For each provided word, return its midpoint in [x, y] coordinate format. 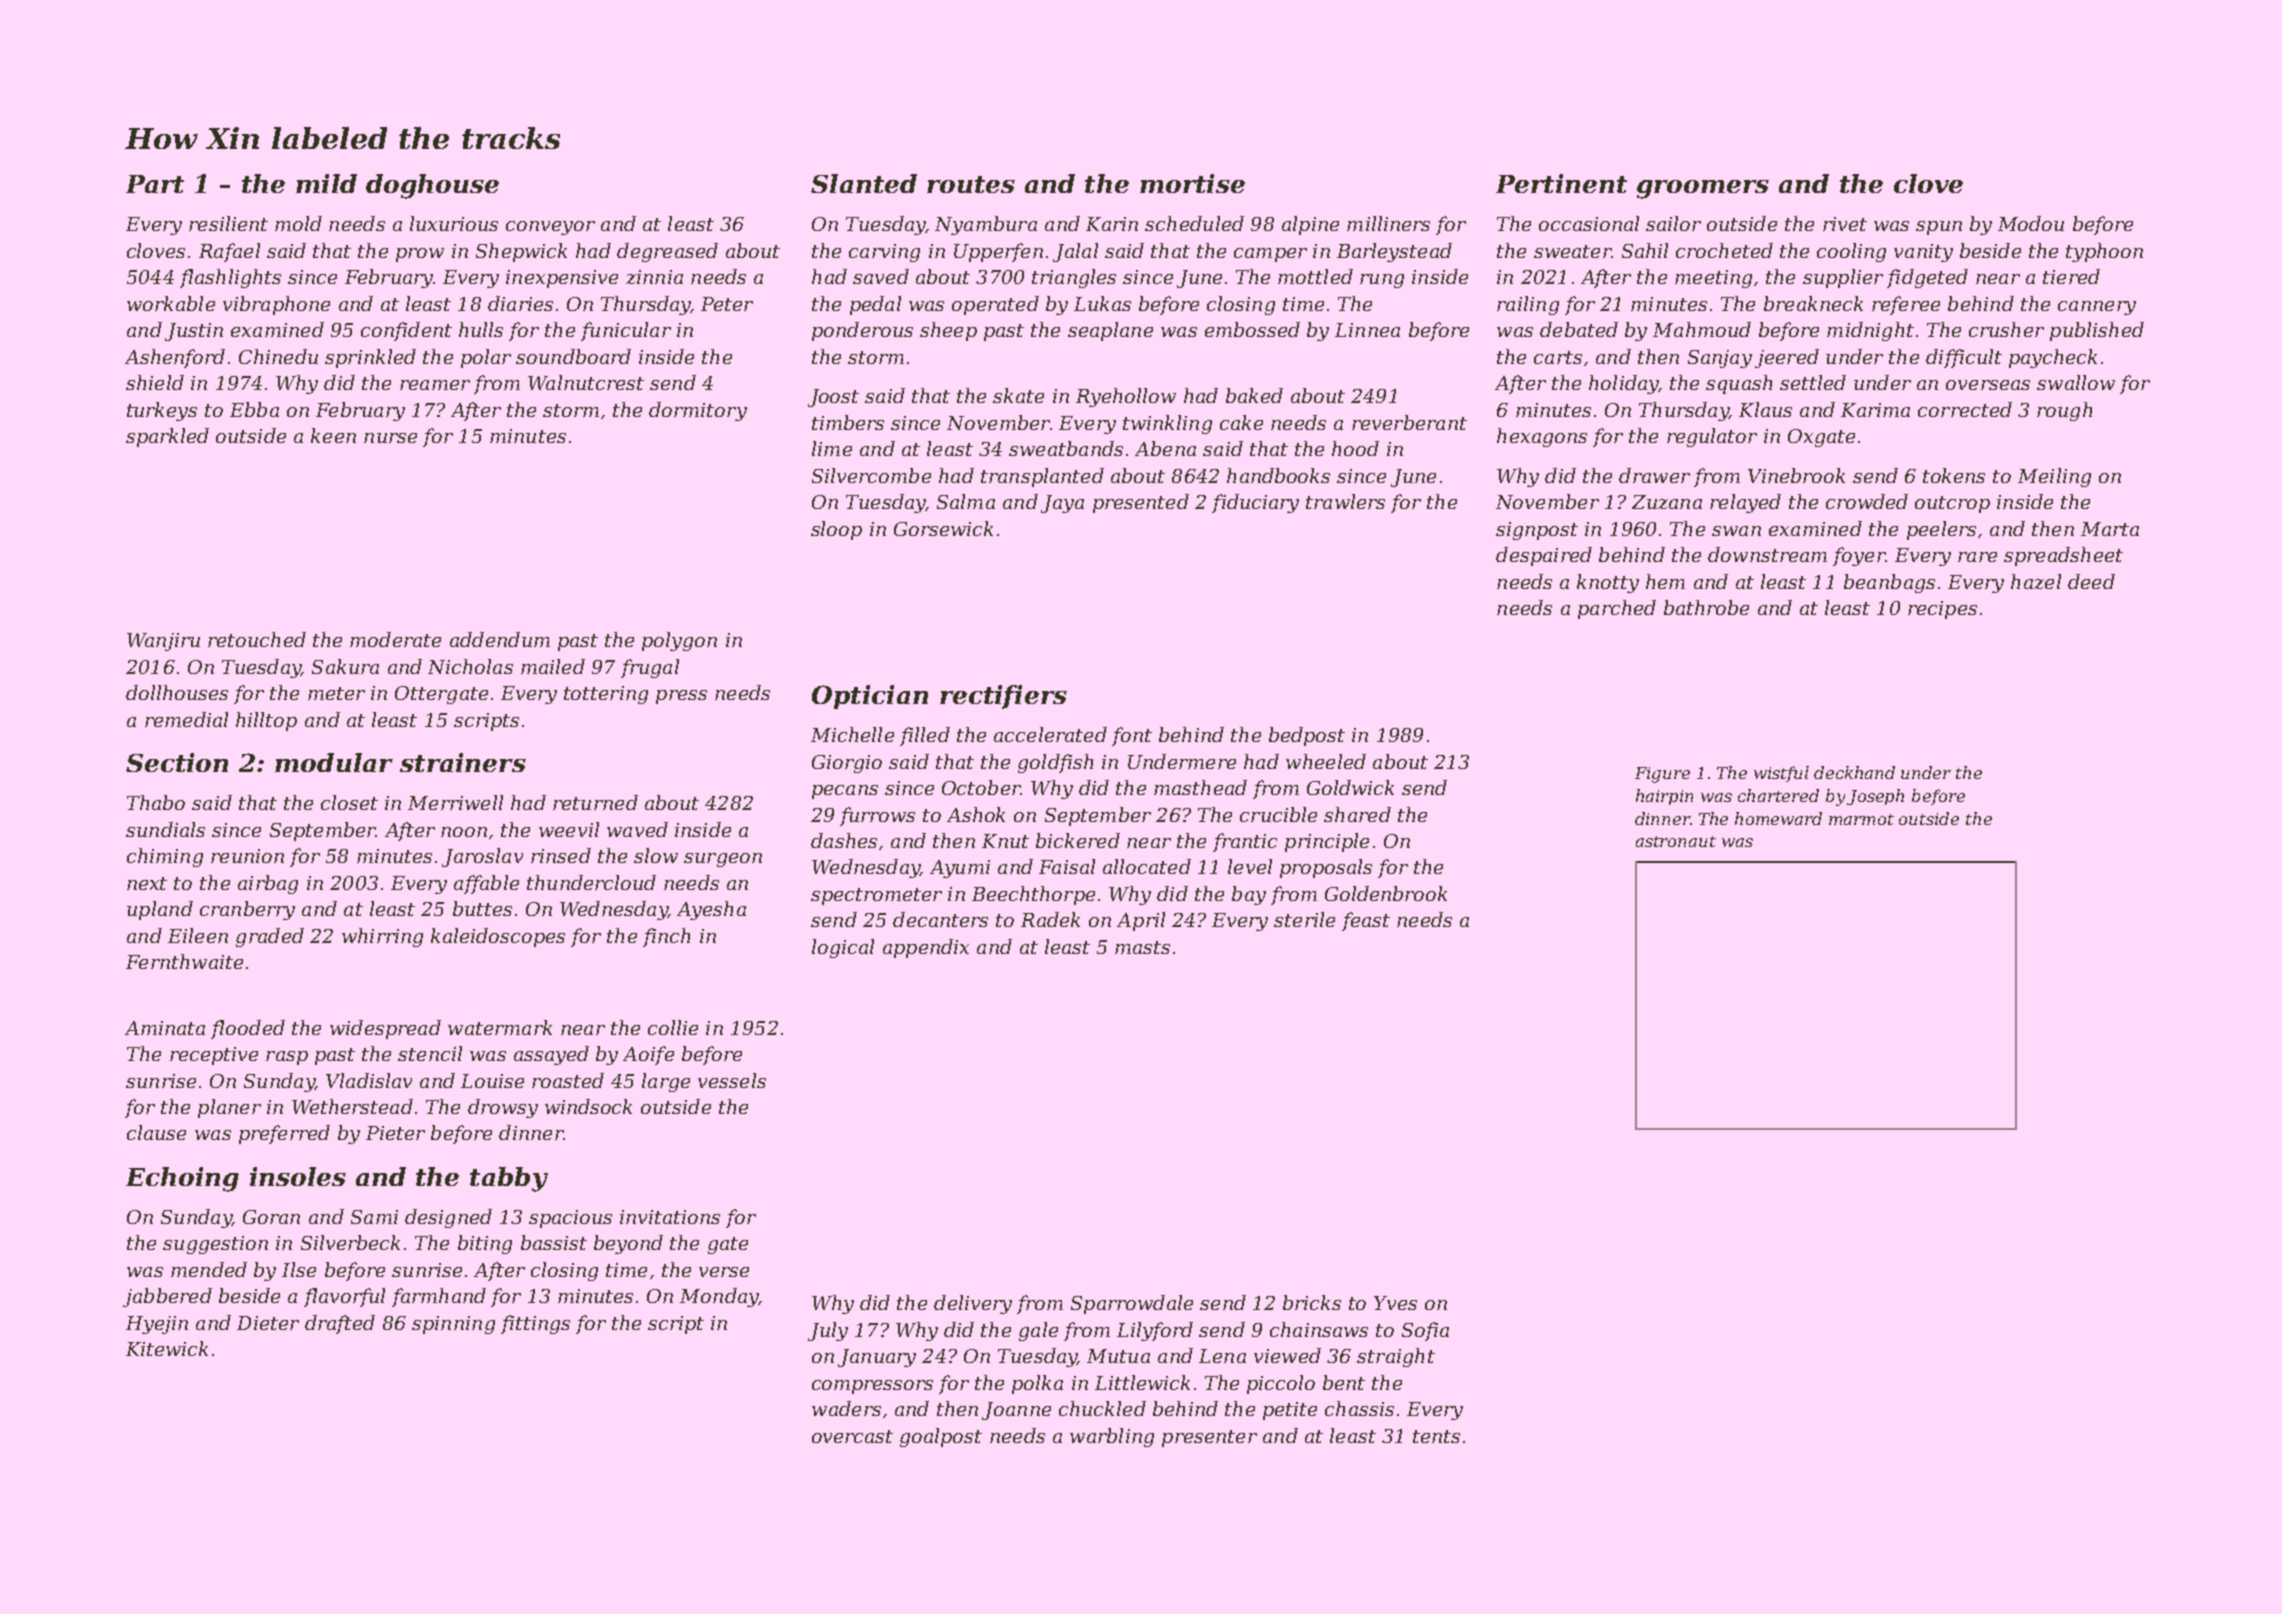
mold [298, 223]
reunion [247, 856]
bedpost [1307, 736]
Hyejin [157, 1325]
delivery [973, 1304]
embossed [1252, 329]
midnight [1870, 331]
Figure [1662, 775]
